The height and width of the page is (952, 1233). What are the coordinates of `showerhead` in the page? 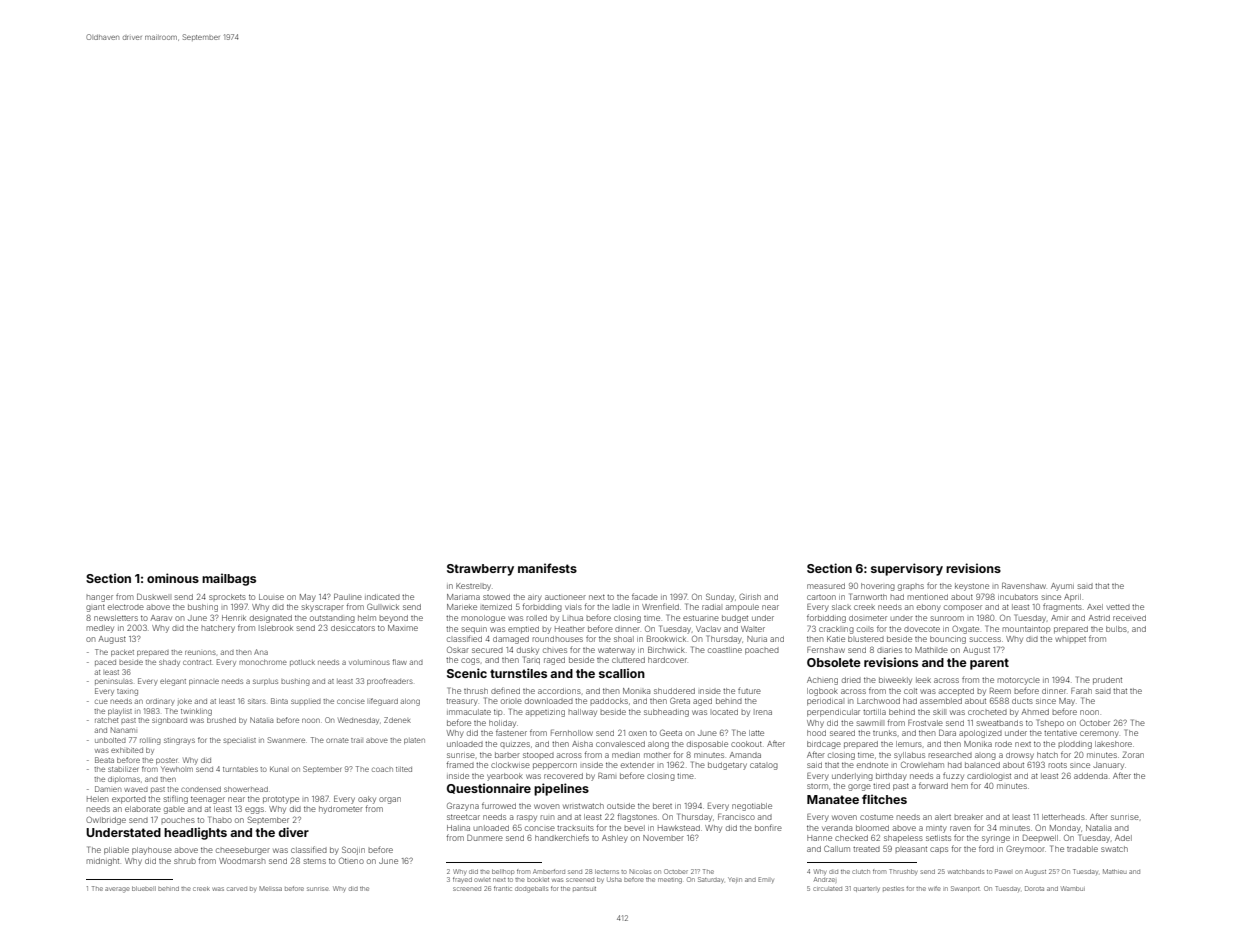 It's located at (246, 789).
